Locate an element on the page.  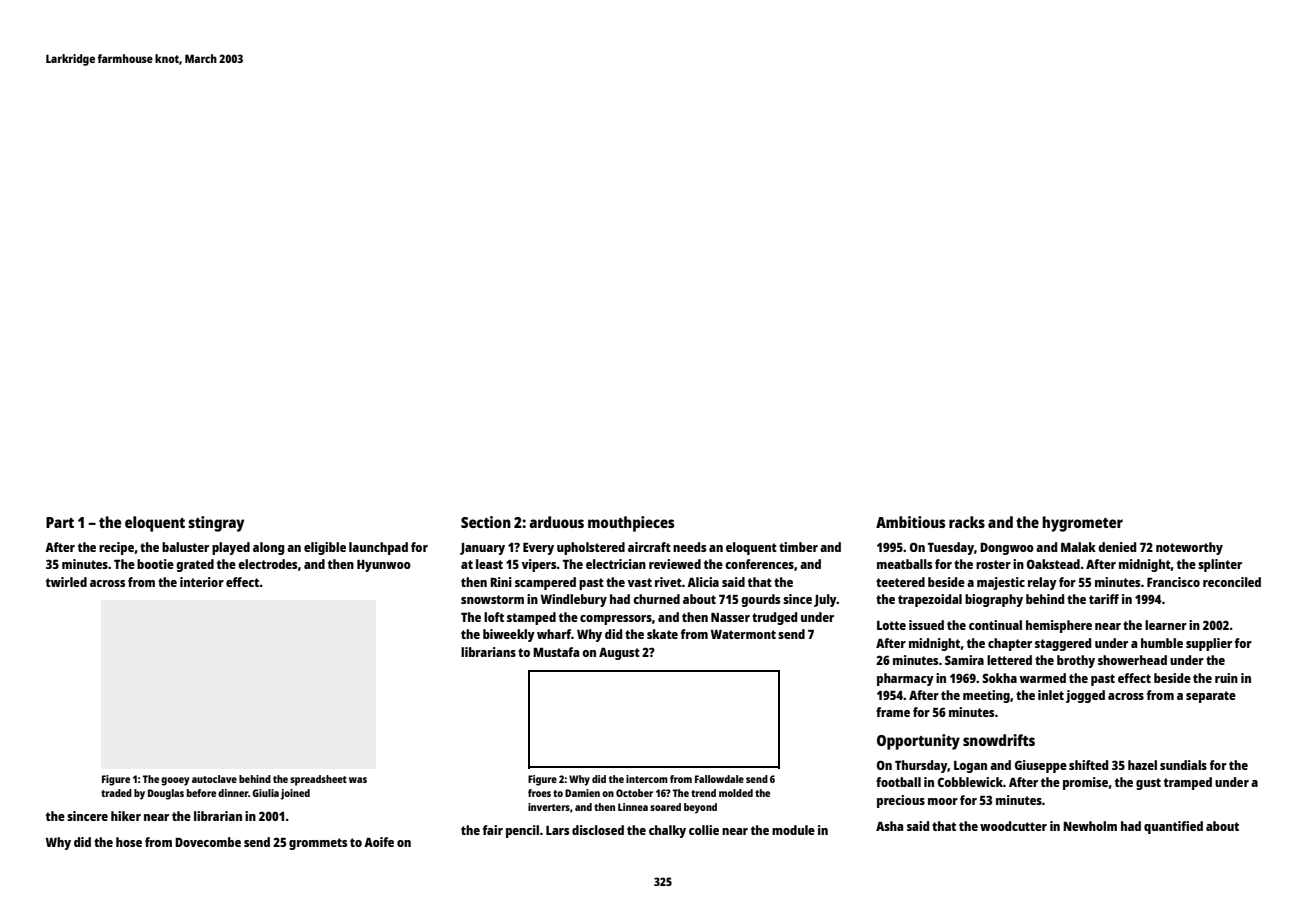
recipe is located at coordinates (116, 548).
